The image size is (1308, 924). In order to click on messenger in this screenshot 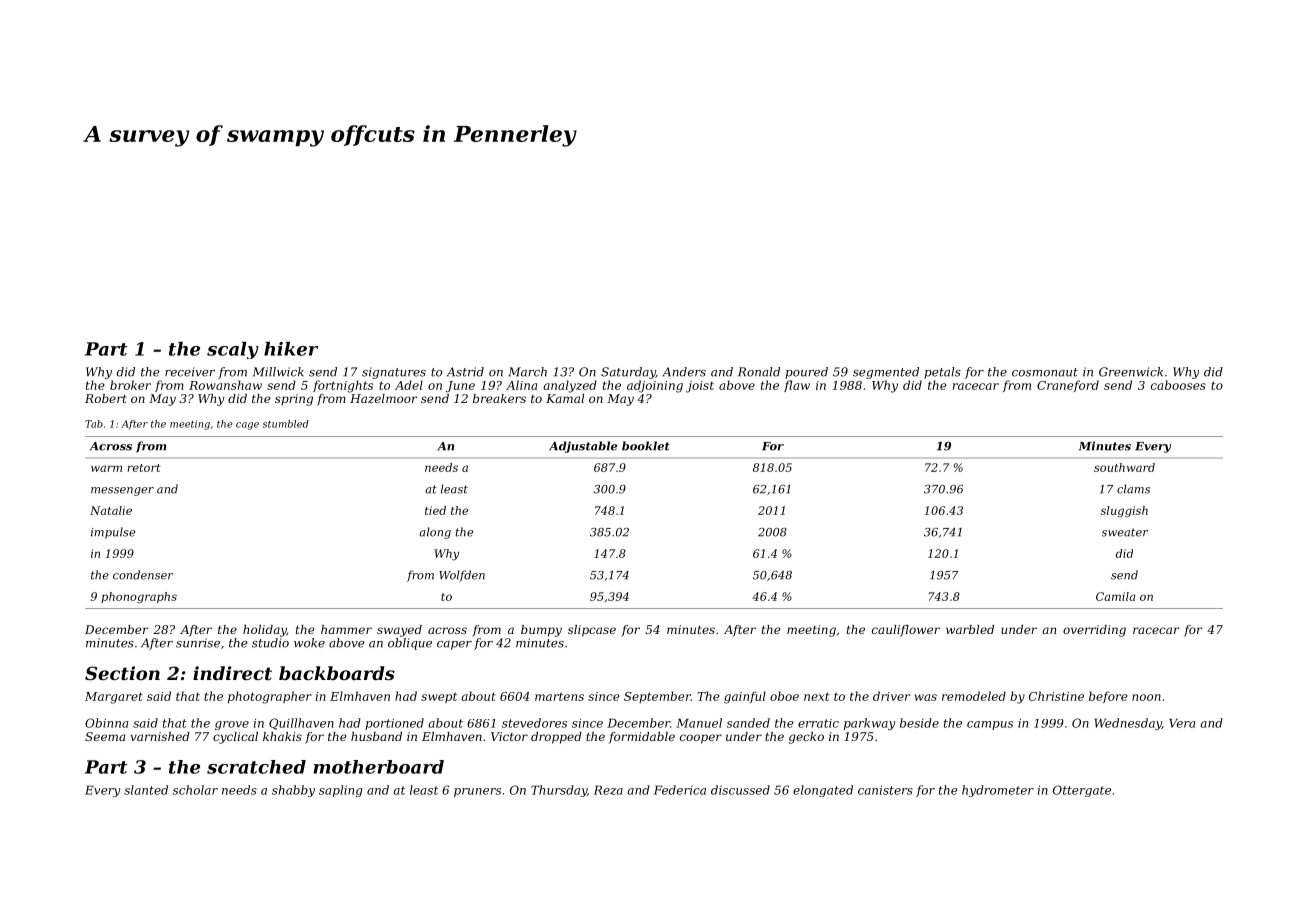, I will do `click(122, 491)`.
